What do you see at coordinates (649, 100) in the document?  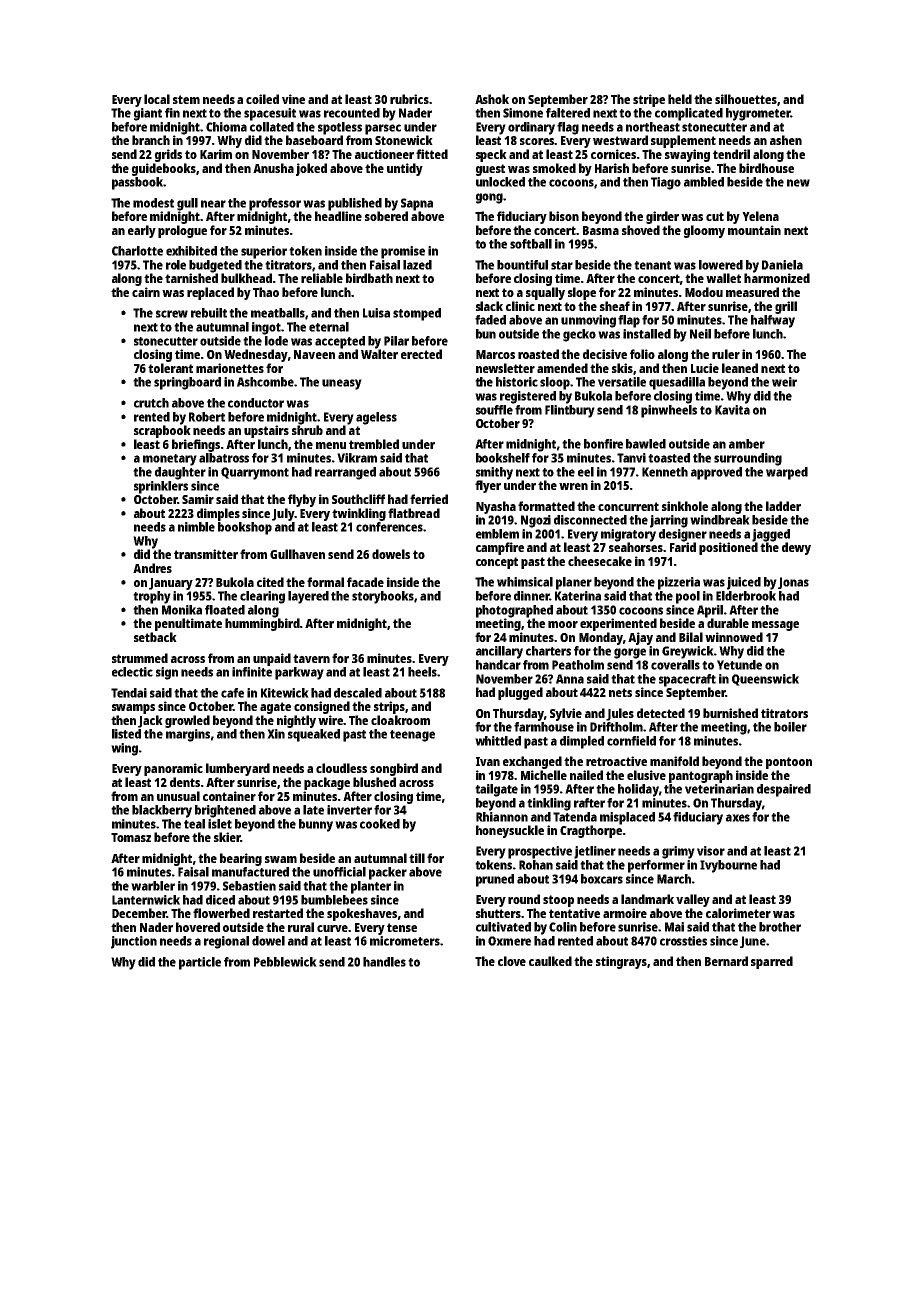 I see `stripe` at bounding box center [649, 100].
